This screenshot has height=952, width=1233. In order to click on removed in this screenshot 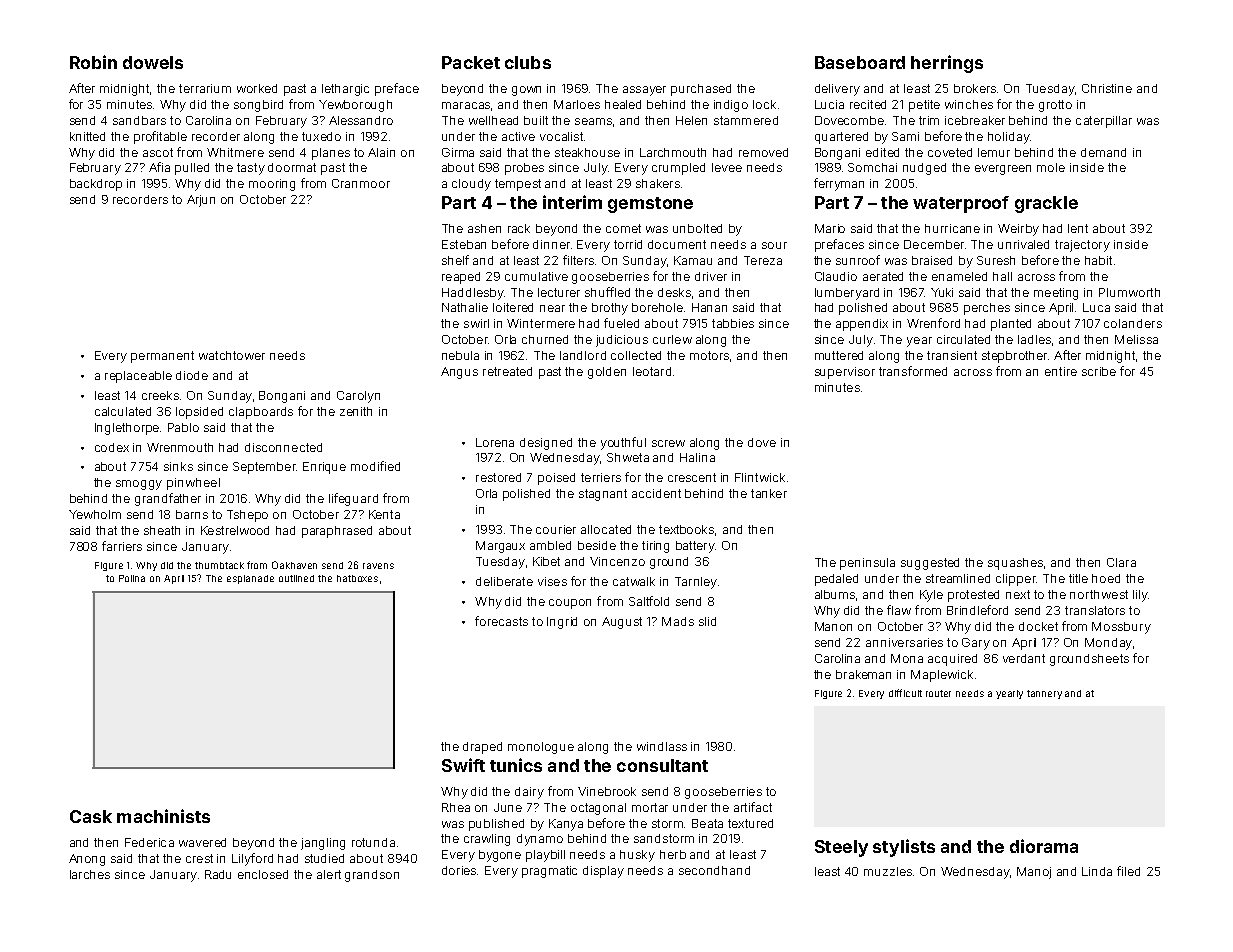, I will do `click(763, 152)`.
